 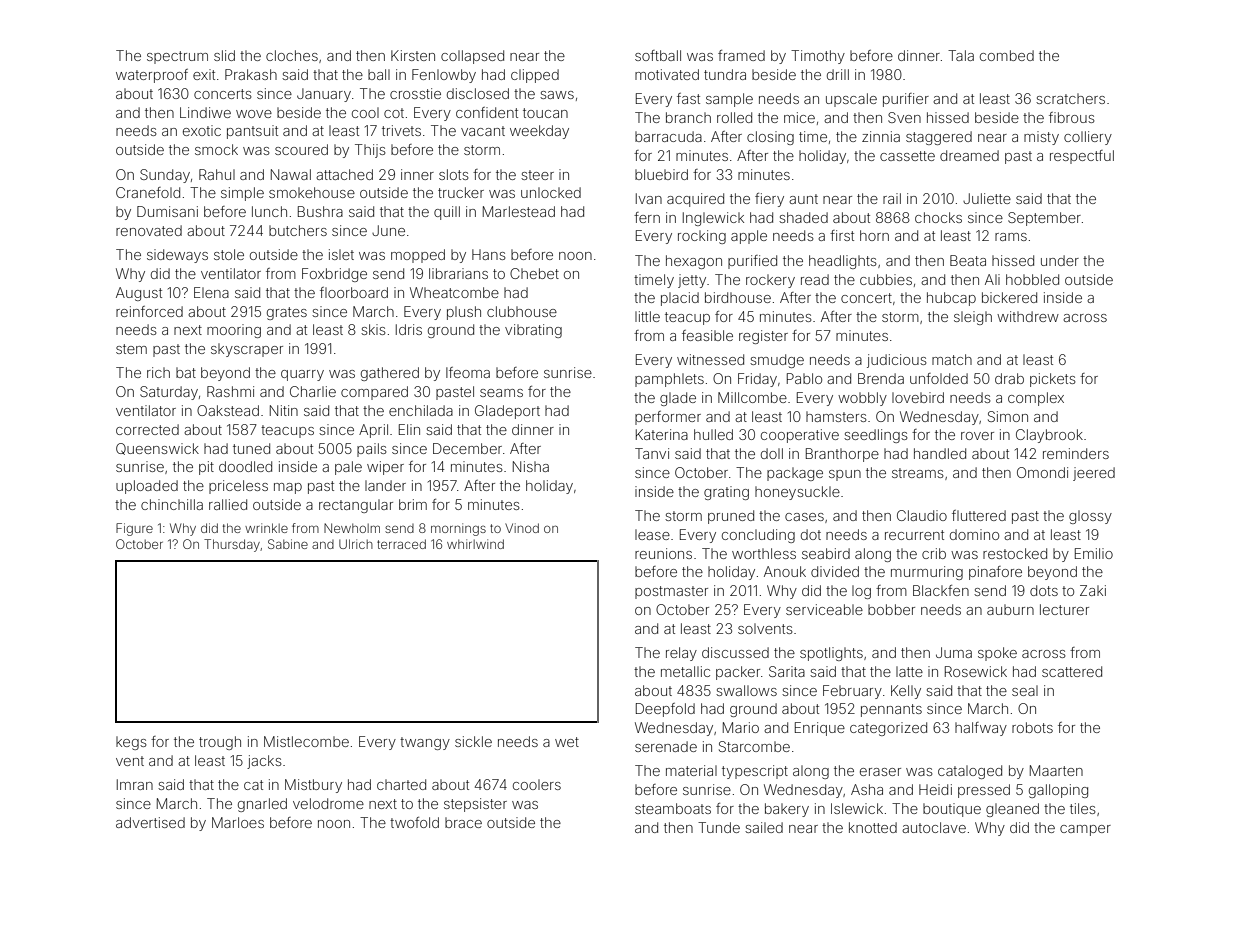 I want to click on Millcombe, so click(x=752, y=397).
